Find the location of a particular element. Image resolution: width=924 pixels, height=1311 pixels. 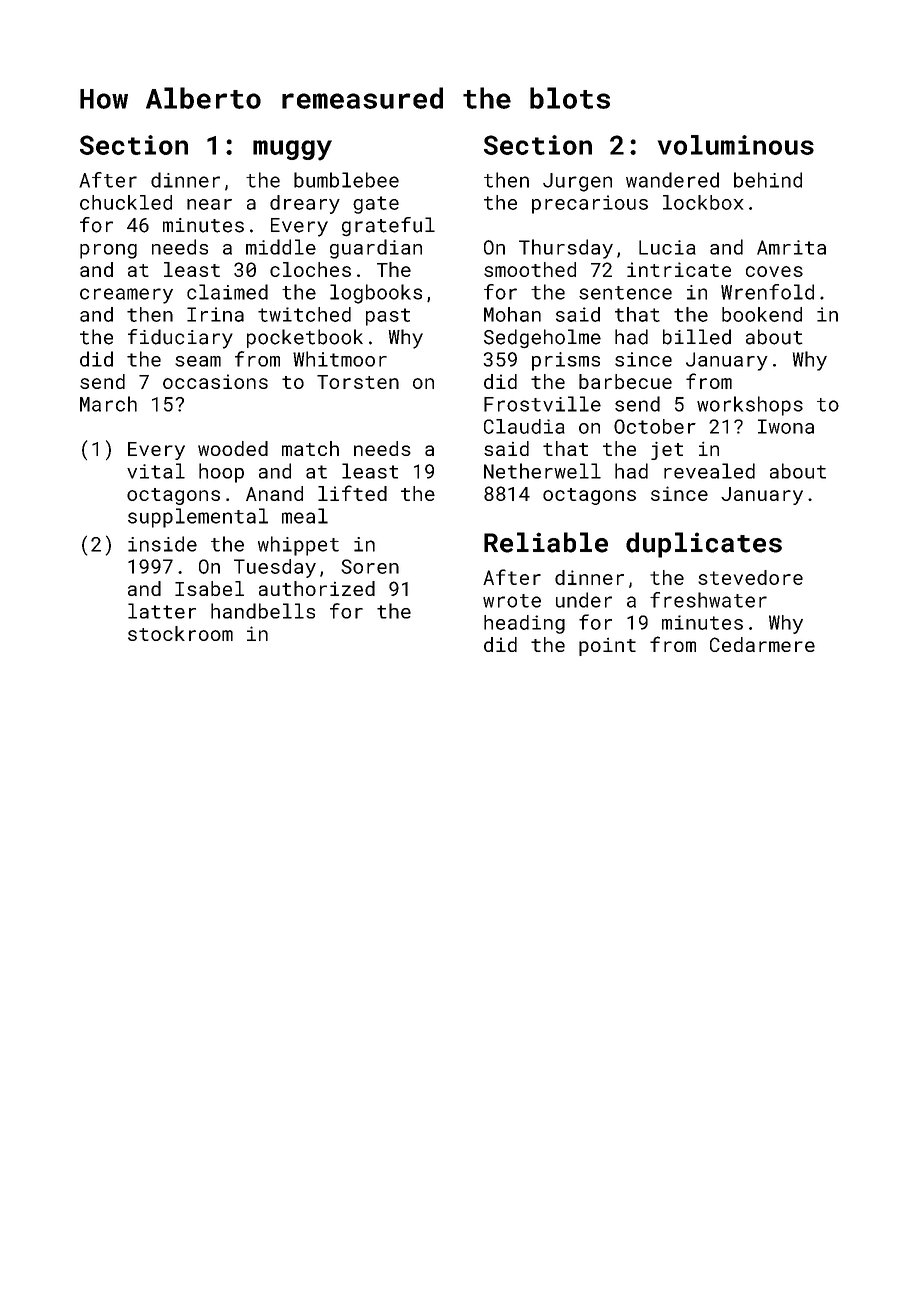

meal is located at coordinates (305, 516).
